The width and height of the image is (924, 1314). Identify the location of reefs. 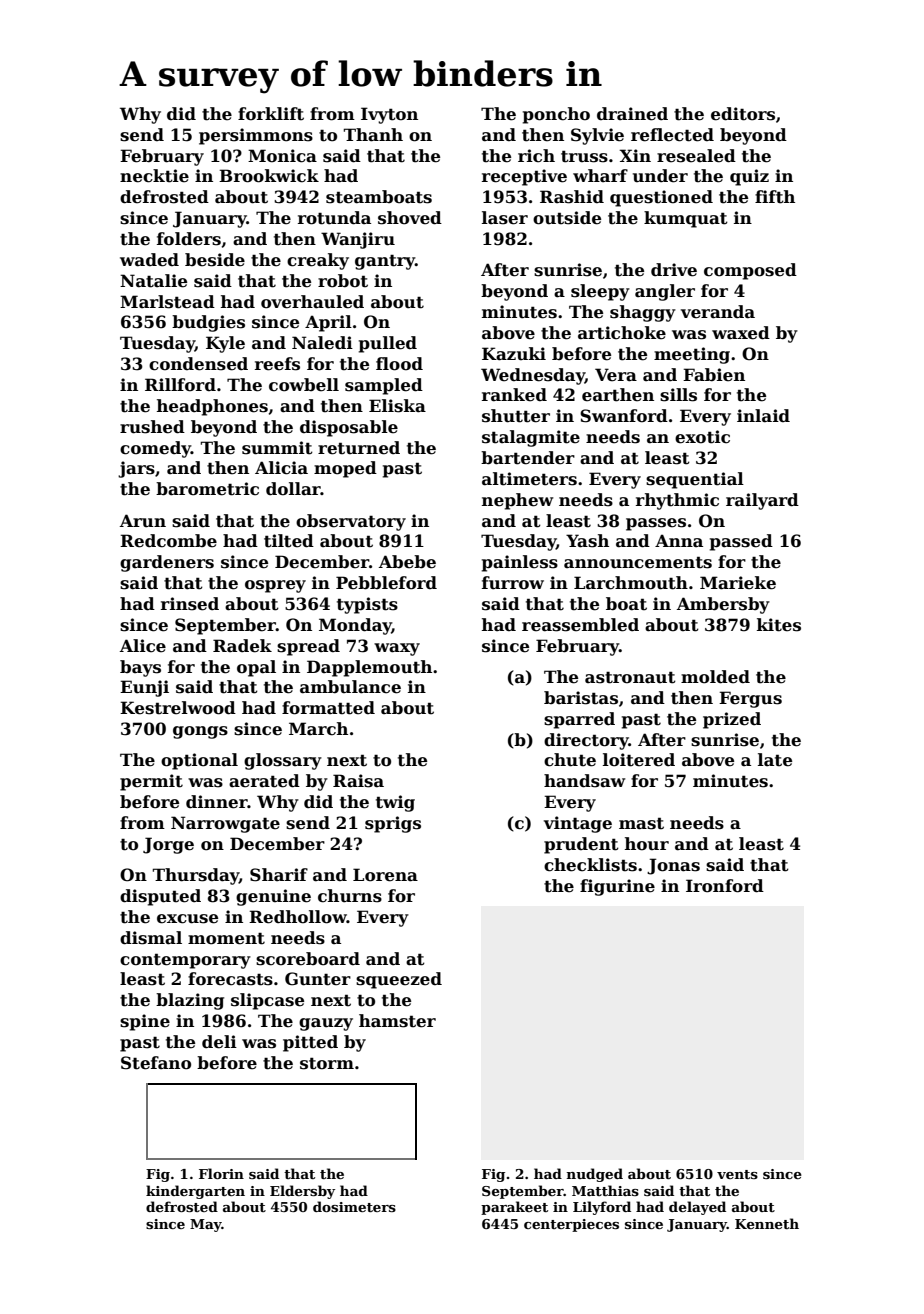
(277, 364).
